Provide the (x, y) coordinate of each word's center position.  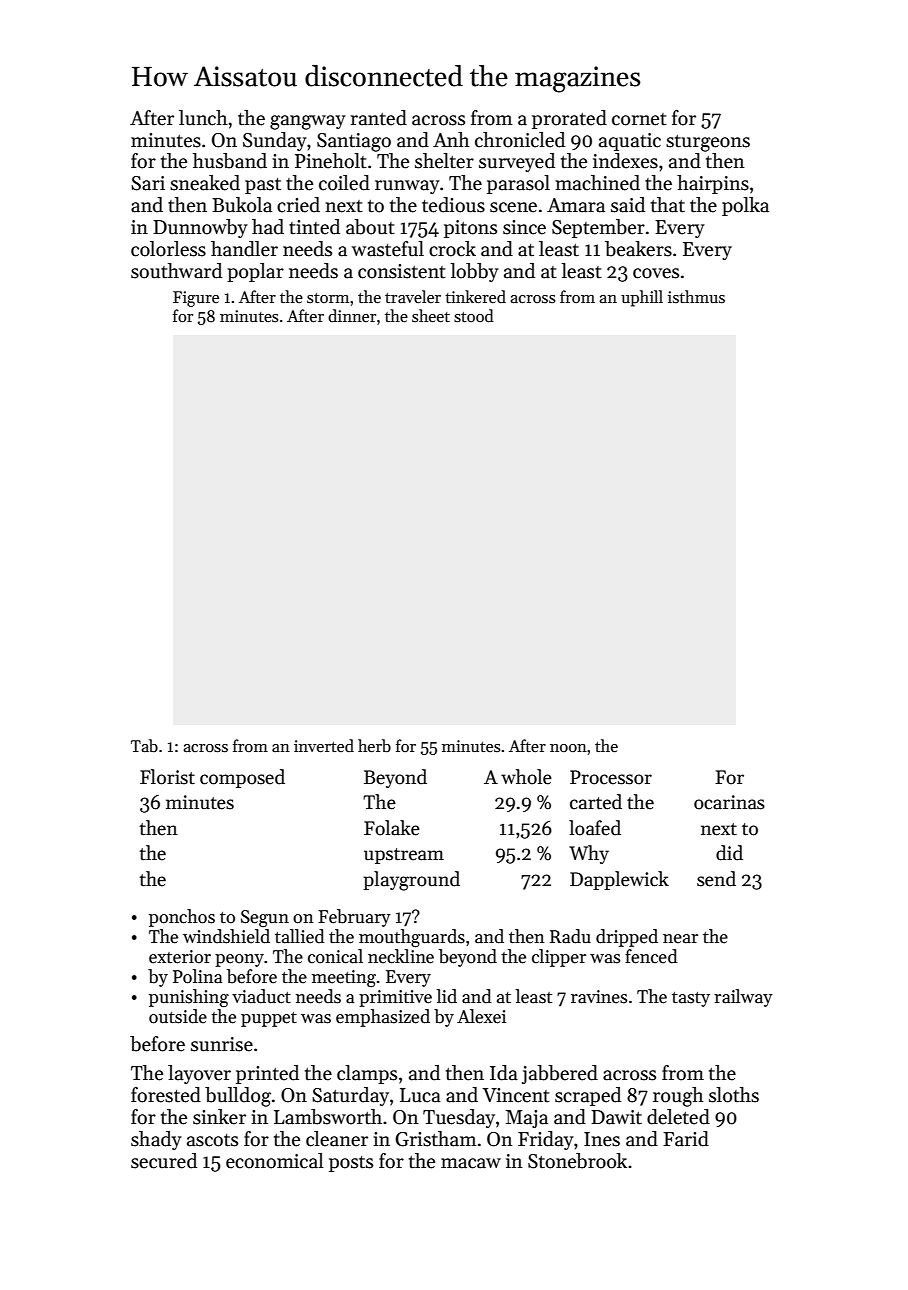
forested (166, 1095)
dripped (627, 938)
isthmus (696, 296)
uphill (642, 298)
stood (474, 316)
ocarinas (729, 802)
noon (568, 748)
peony (239, 960)
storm (328, 298)
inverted (324, 745)
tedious (453, 205)
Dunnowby (200, 228)
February (354, 918)
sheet (431, 315)
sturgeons (708, 143)
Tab (144, 745)
